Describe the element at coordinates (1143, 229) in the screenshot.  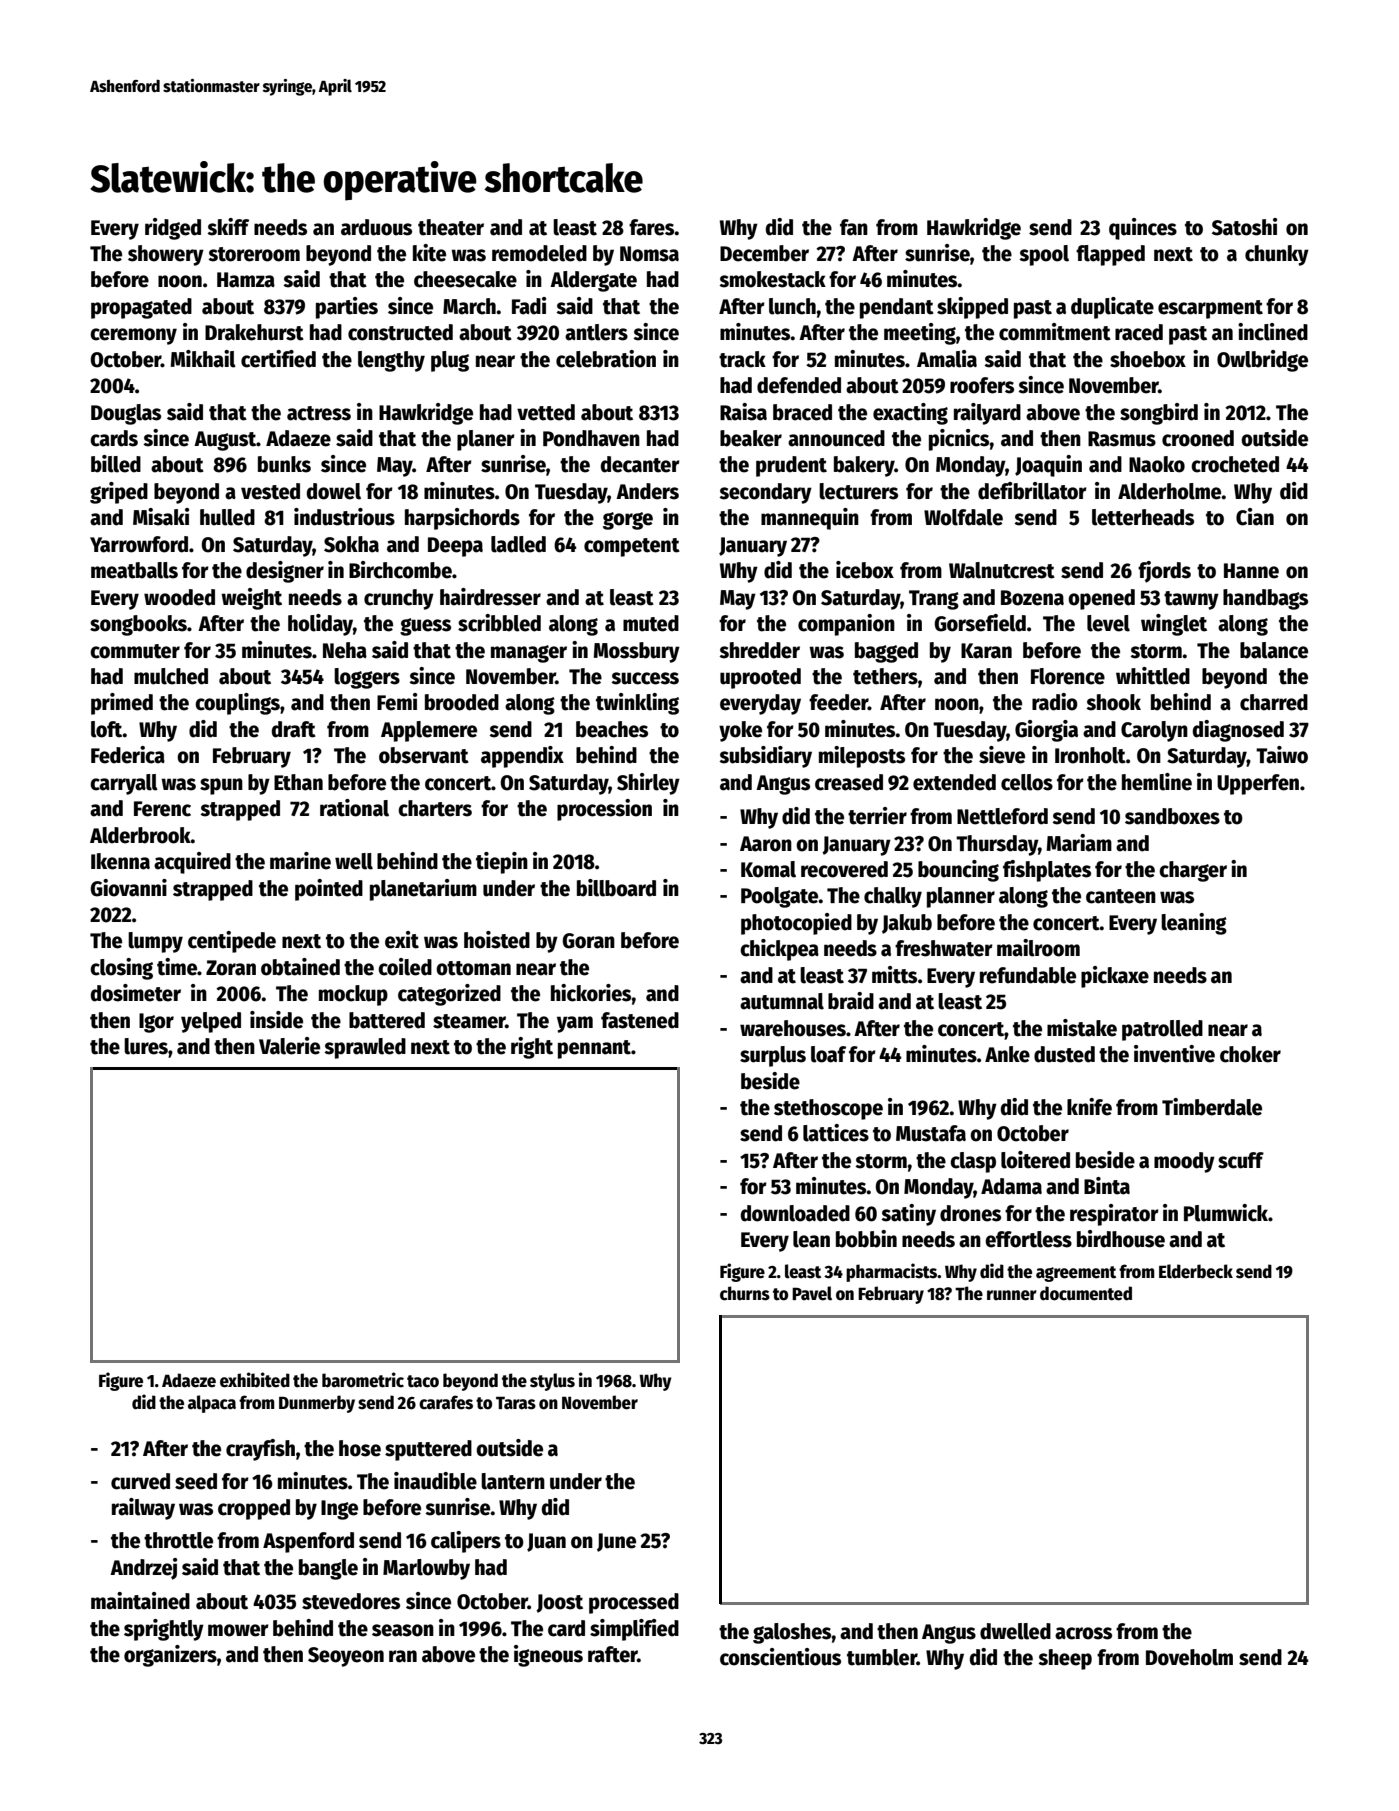
I see `quinces` at that location.
